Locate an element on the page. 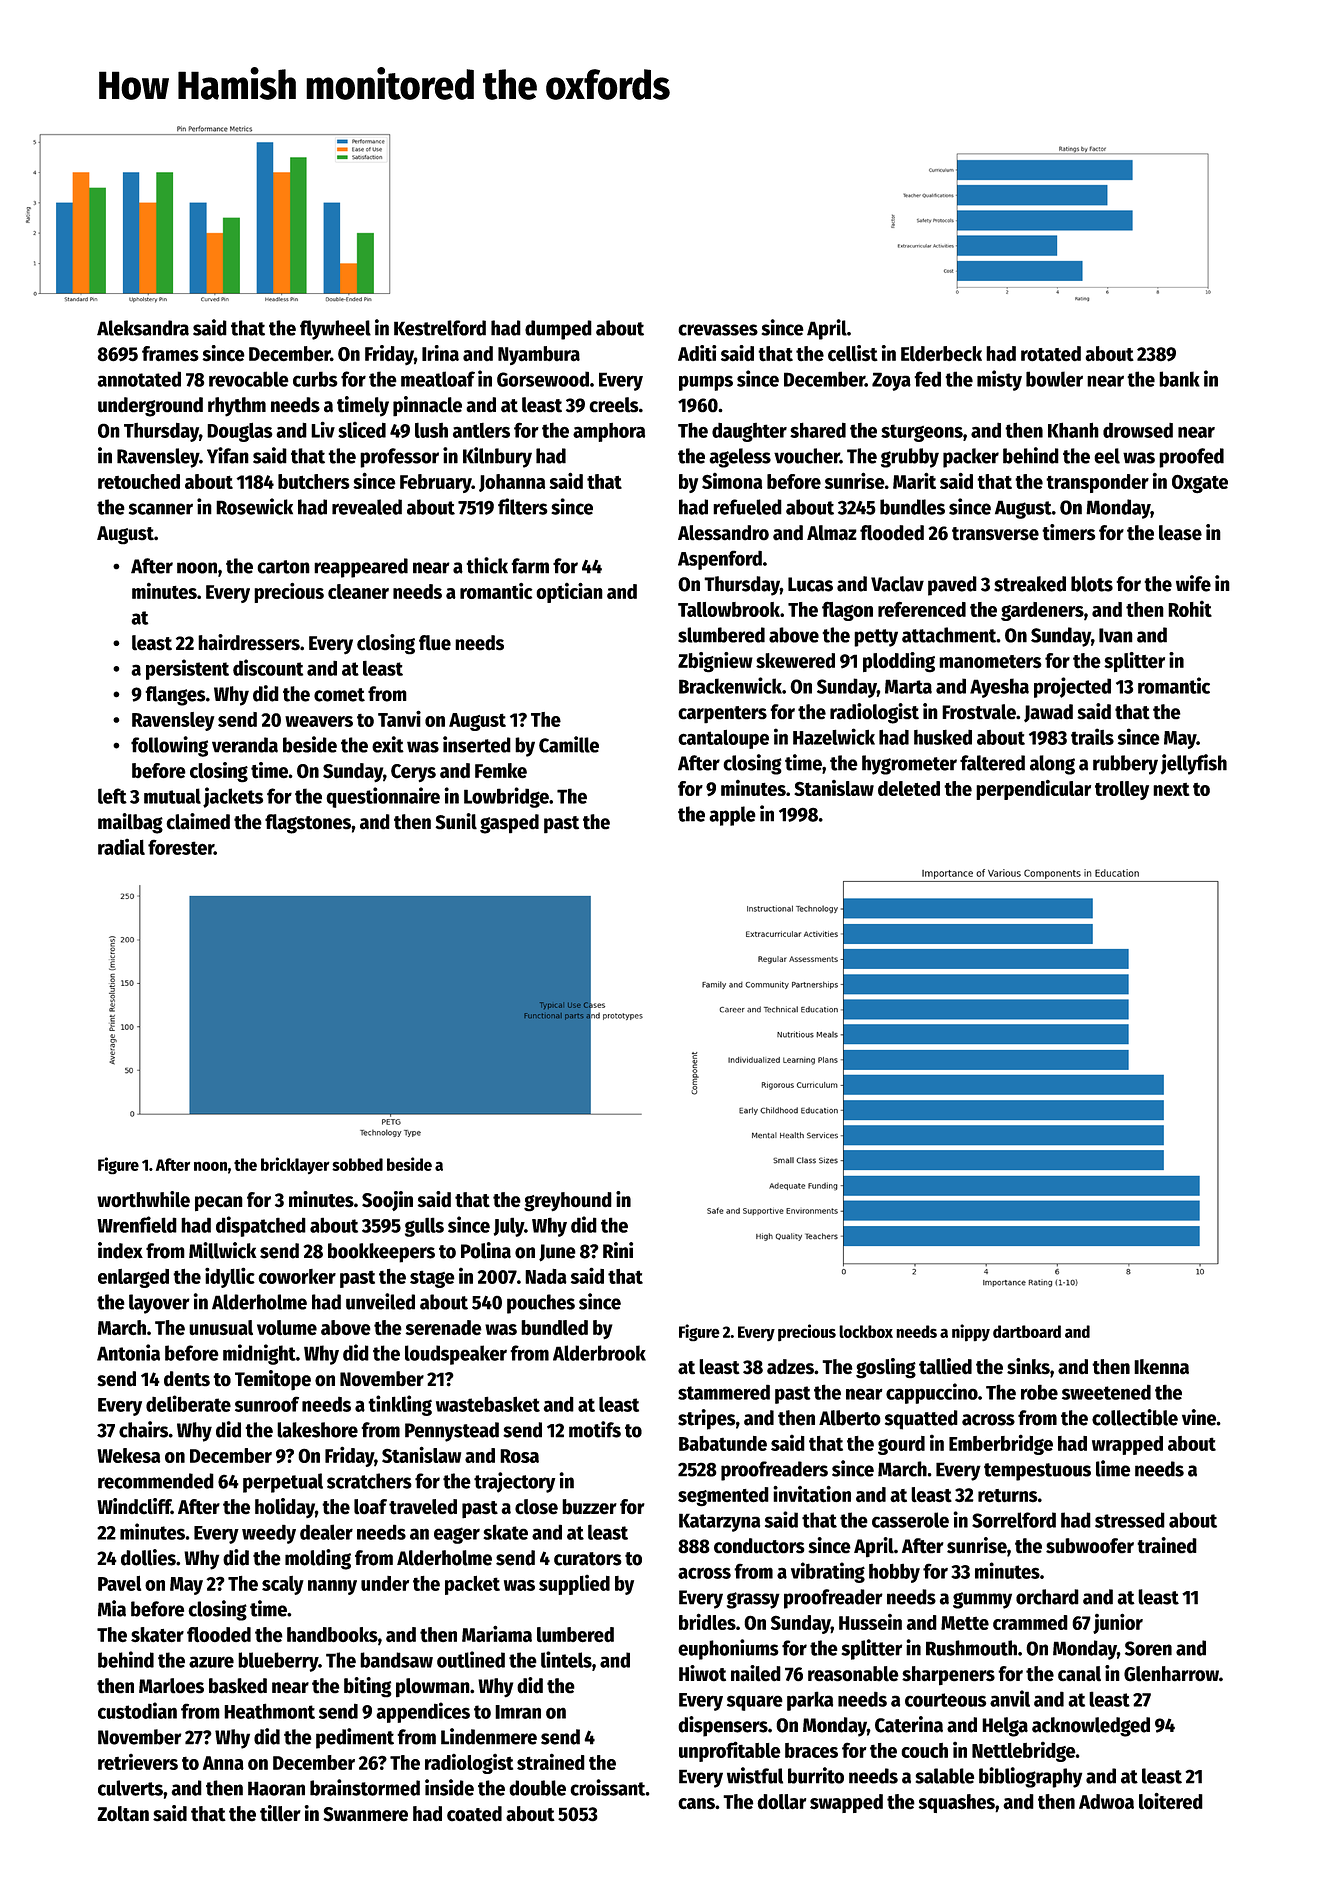 This document has height=1879, width=1329. retouched is located at coordinates (139, 481).
